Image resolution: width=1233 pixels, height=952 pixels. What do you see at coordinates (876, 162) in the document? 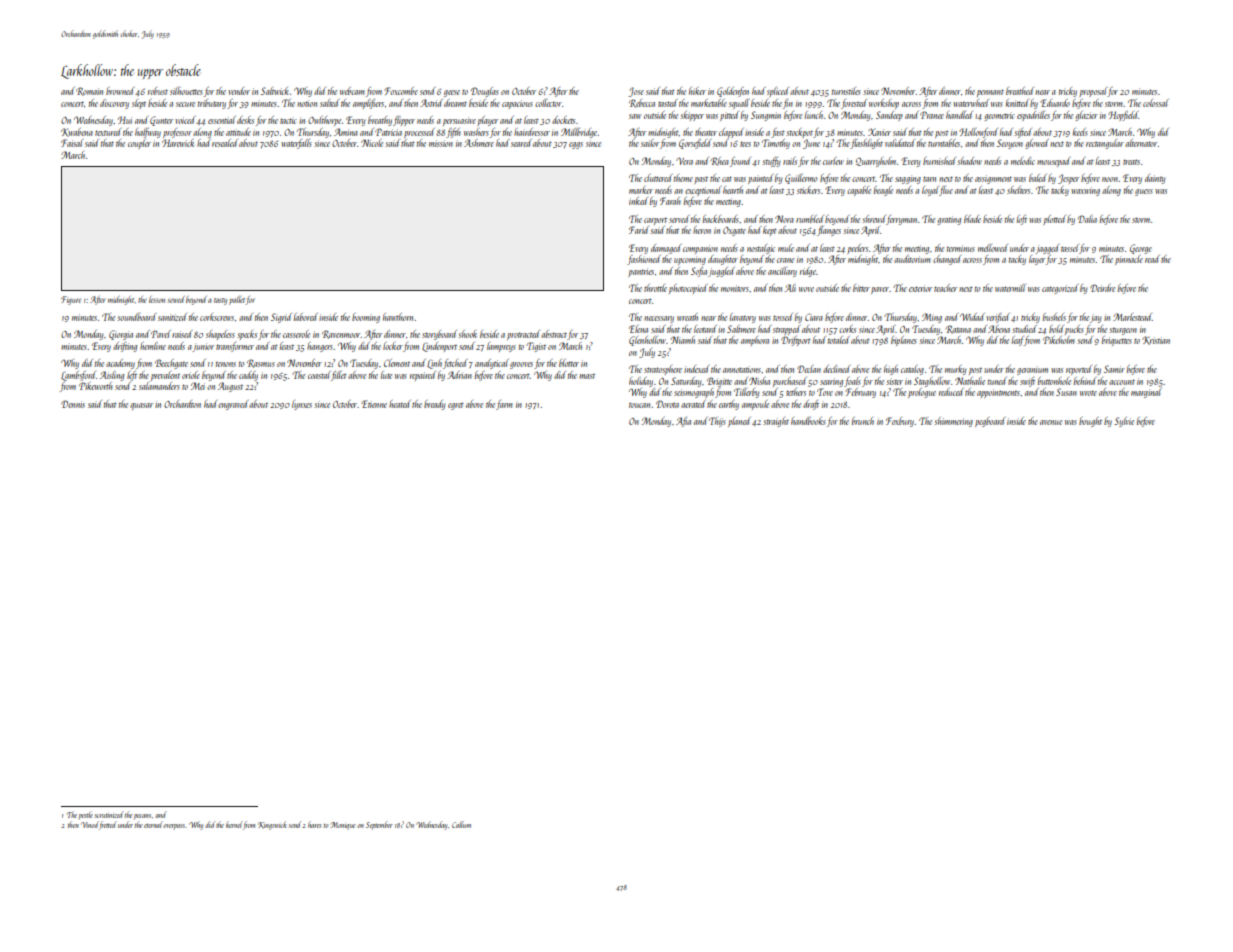
I see `Quarryholm` at bounding box center [876, 162].
